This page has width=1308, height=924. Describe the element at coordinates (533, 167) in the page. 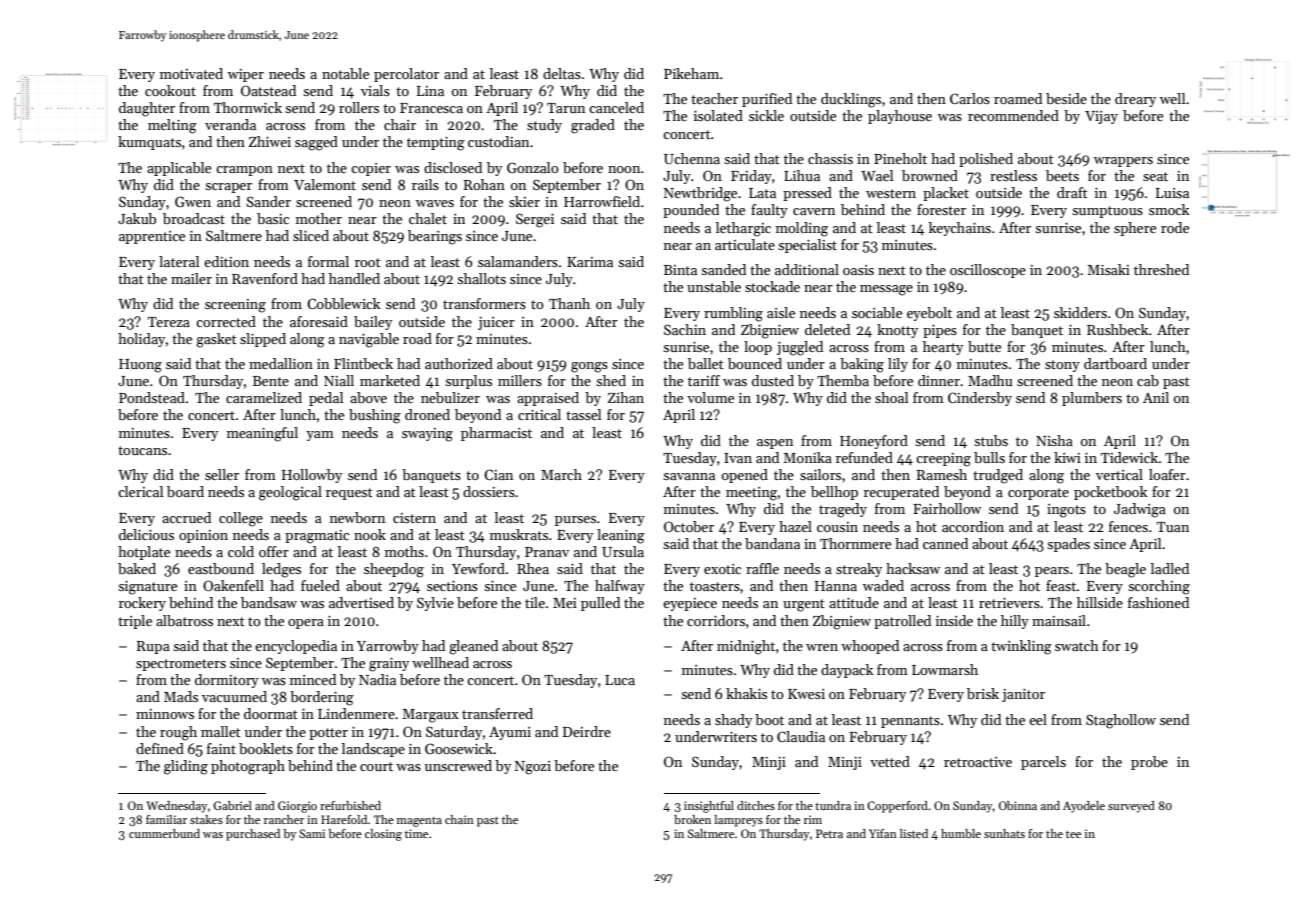

I see `Gonzalo` at that location.
